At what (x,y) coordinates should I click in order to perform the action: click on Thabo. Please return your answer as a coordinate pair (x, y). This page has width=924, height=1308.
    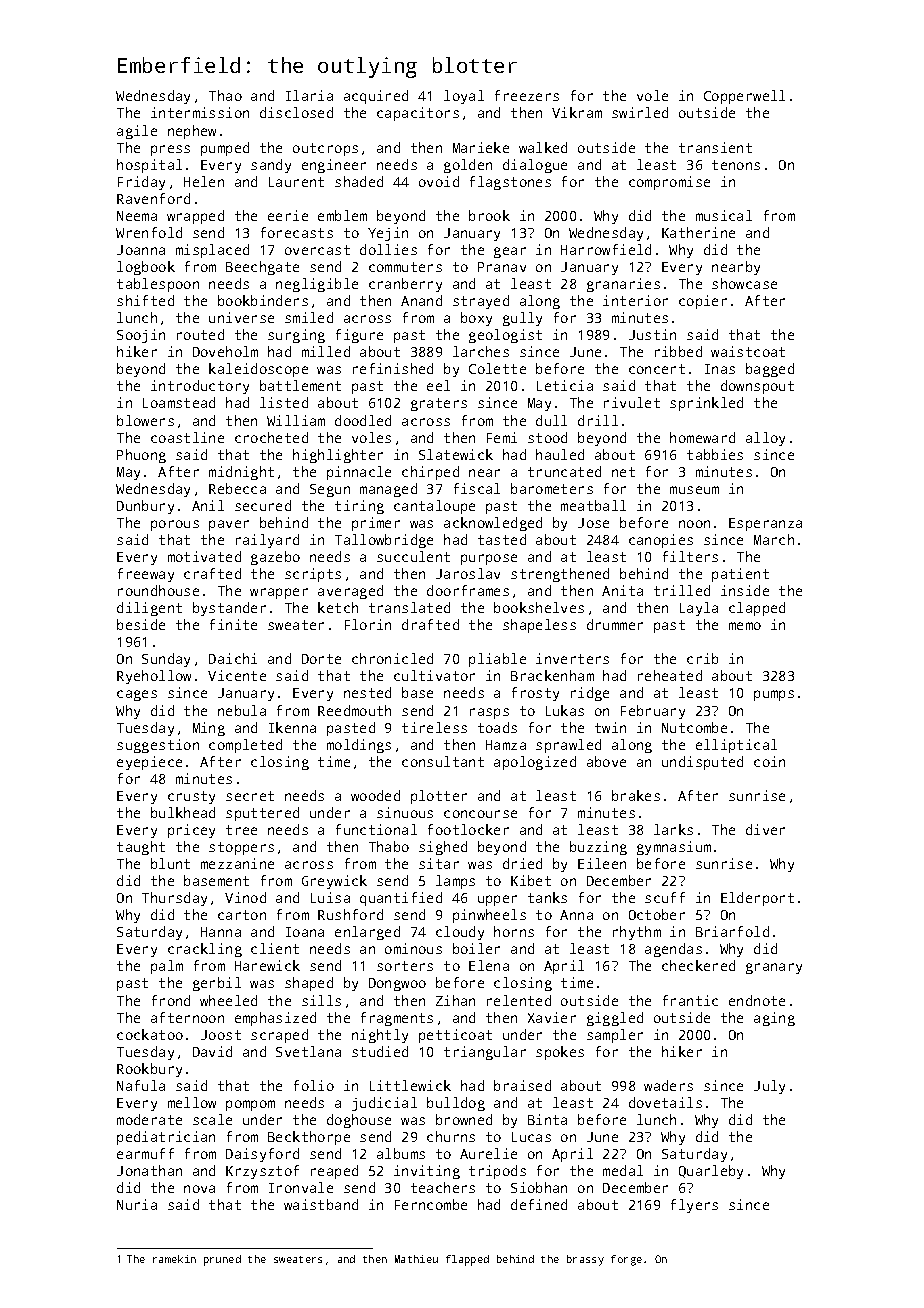
    Looking at the image, I should click on (389, 846).
